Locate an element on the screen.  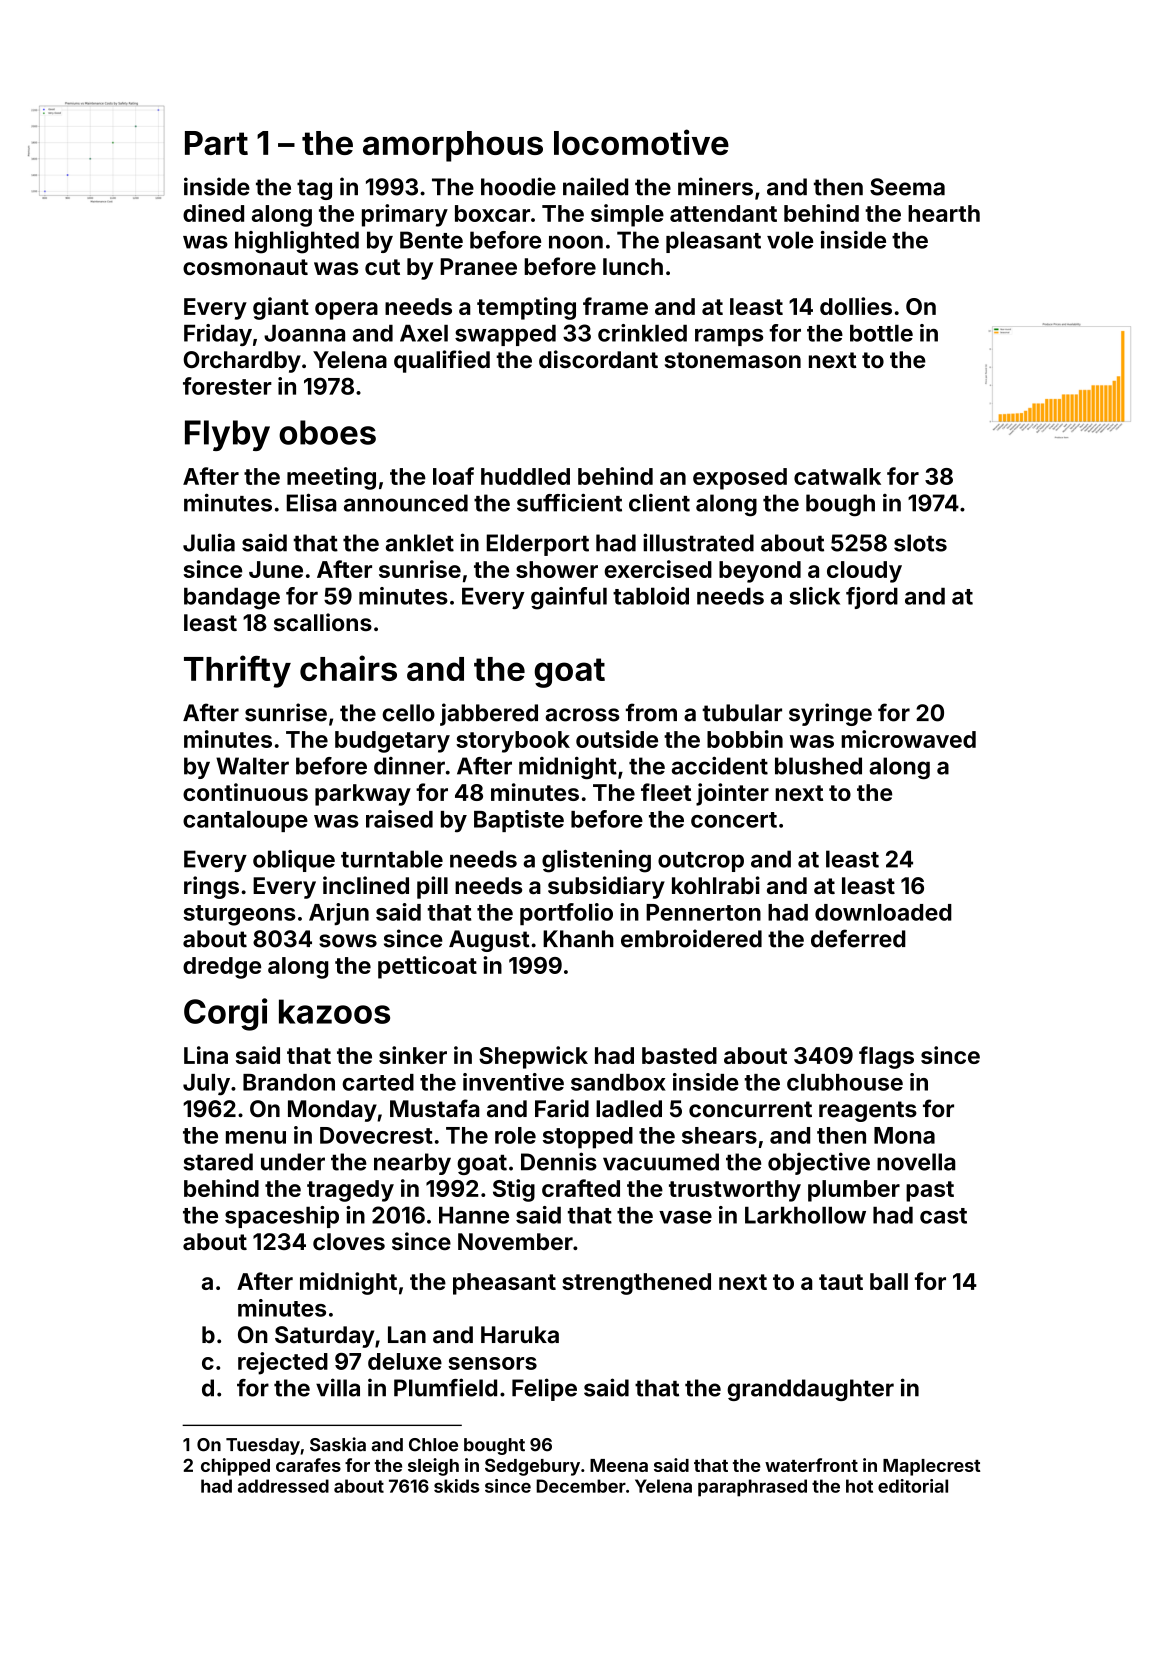
announced is located at coordinates (406, 503).
